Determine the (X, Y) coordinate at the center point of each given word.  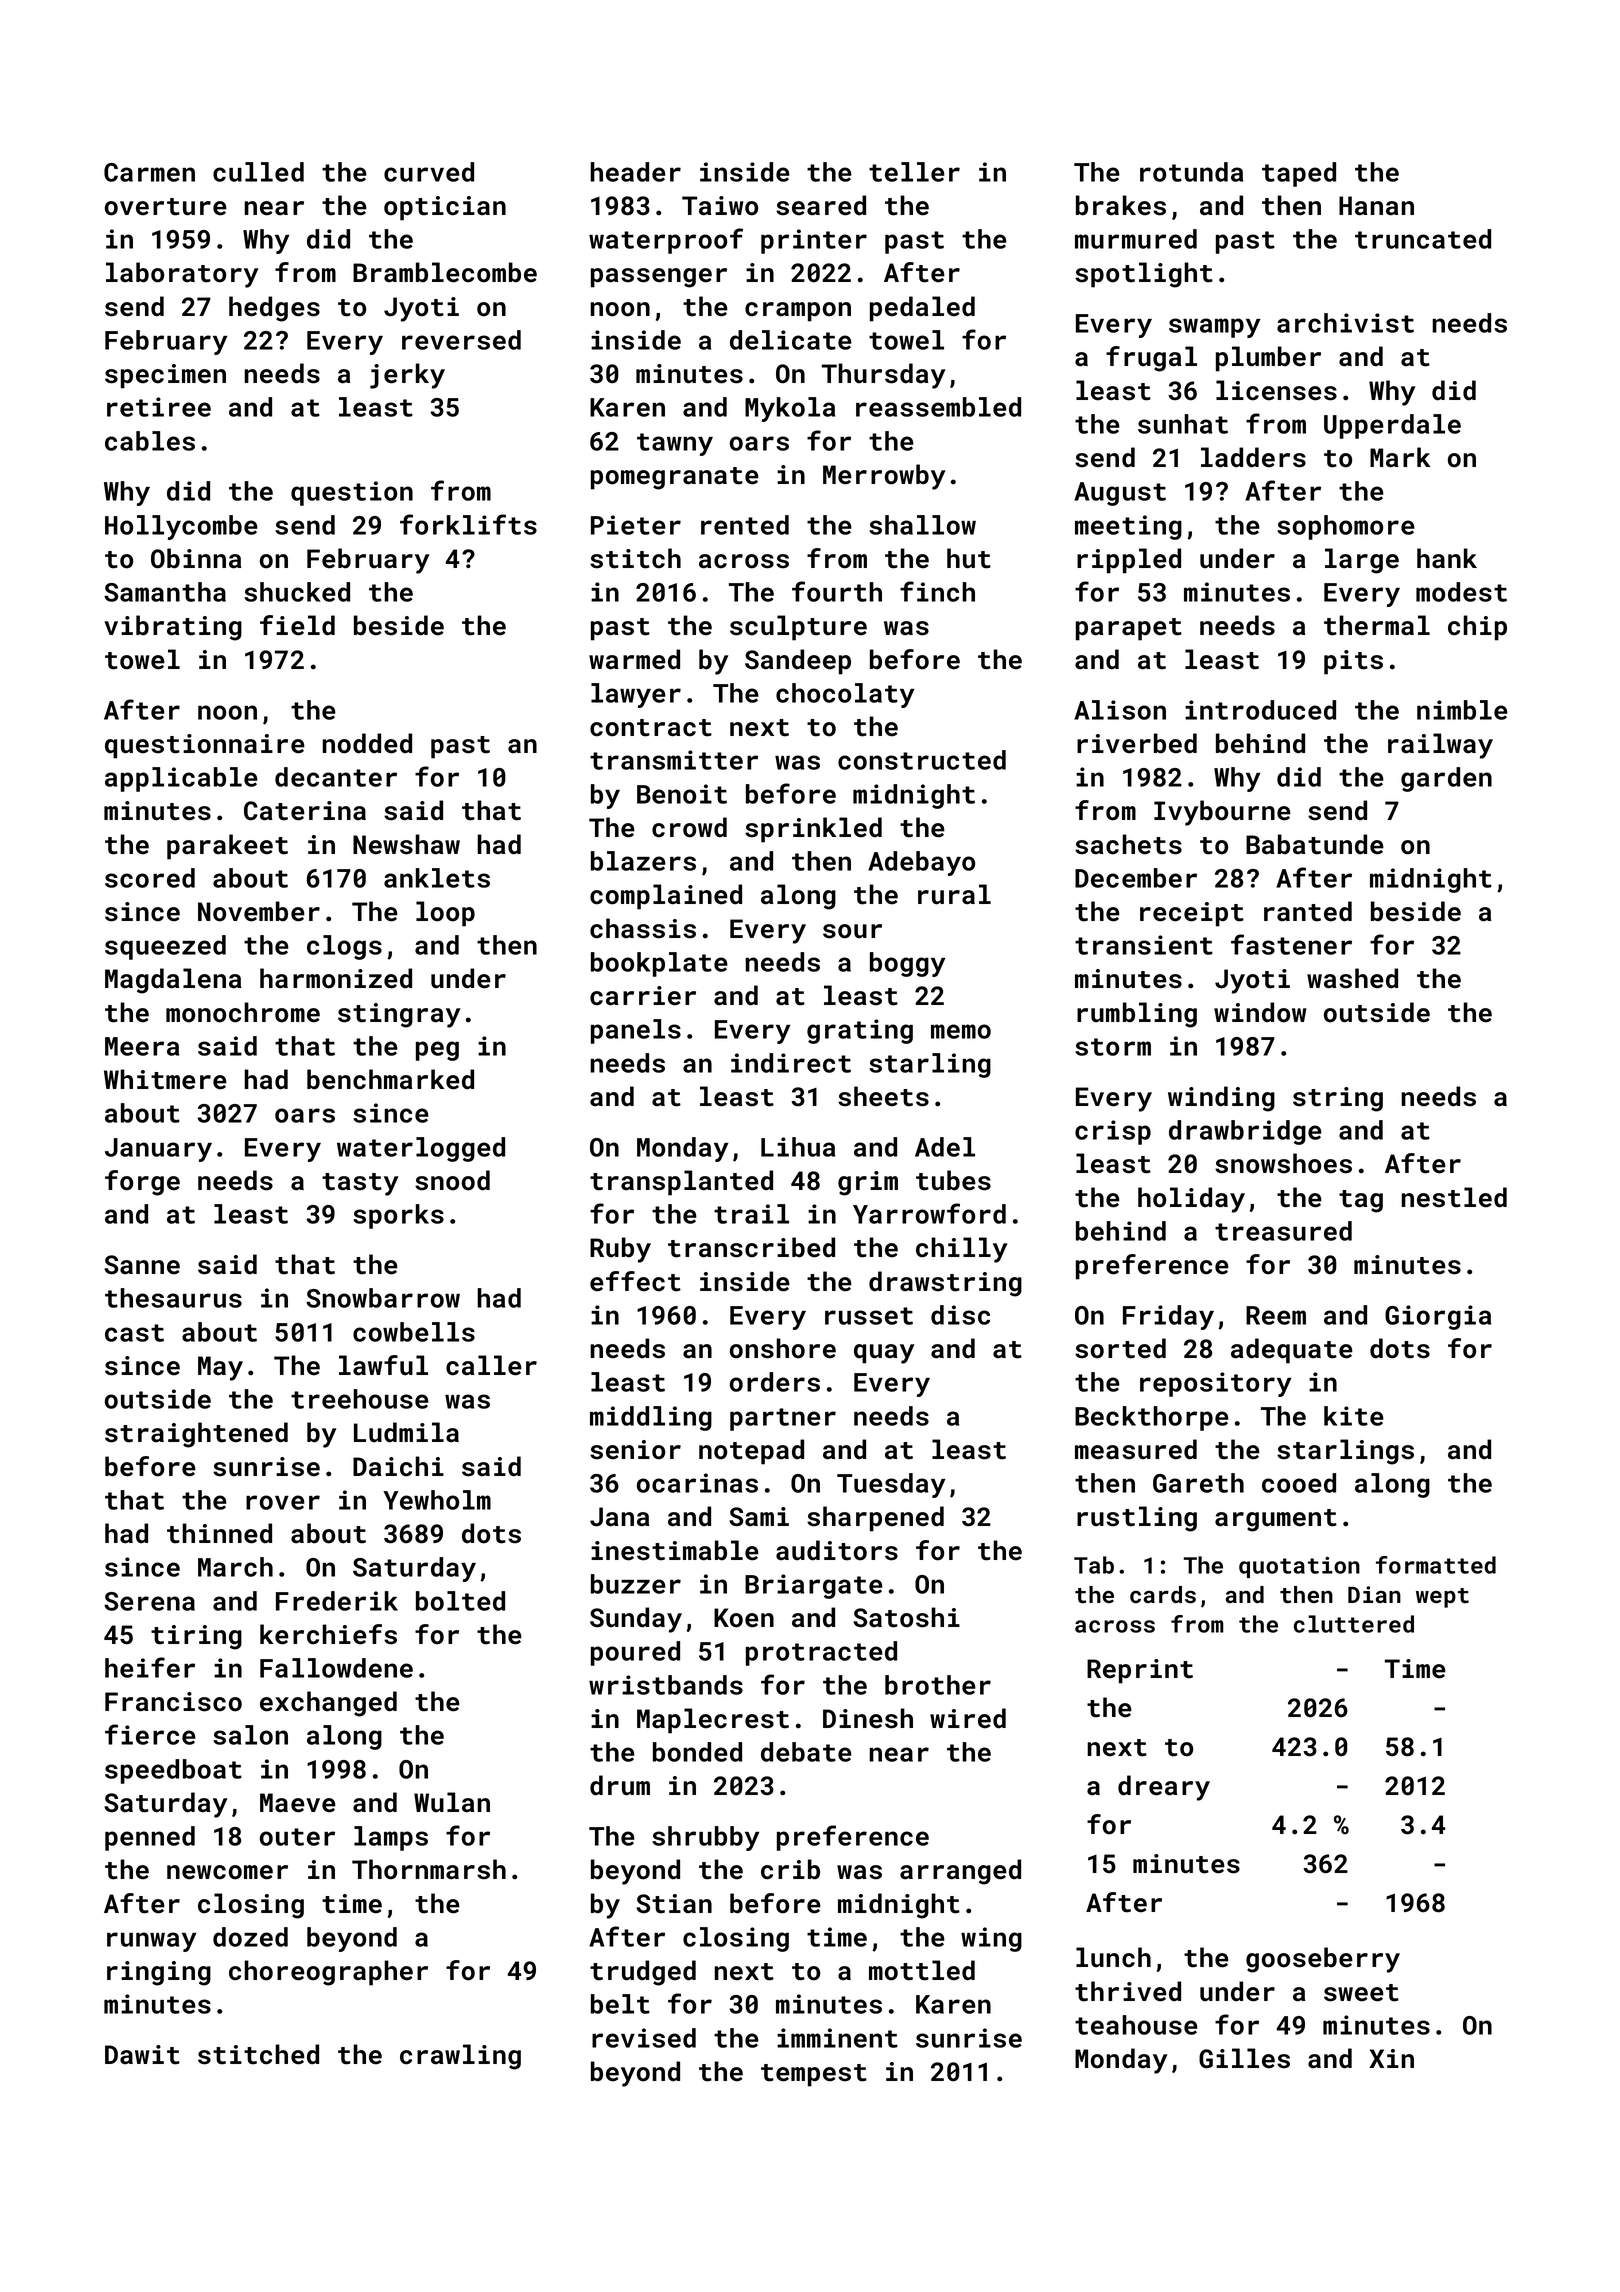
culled (258, 172)
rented (745, 525)
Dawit (142, 2055)
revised (644, 2038)
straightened (196, 1435)
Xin (1391, 2058)
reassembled (938, 407)
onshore (783, 1348)
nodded (367, 743)
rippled (1129, 561)
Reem (1276, 1315)
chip (1477, 628)
